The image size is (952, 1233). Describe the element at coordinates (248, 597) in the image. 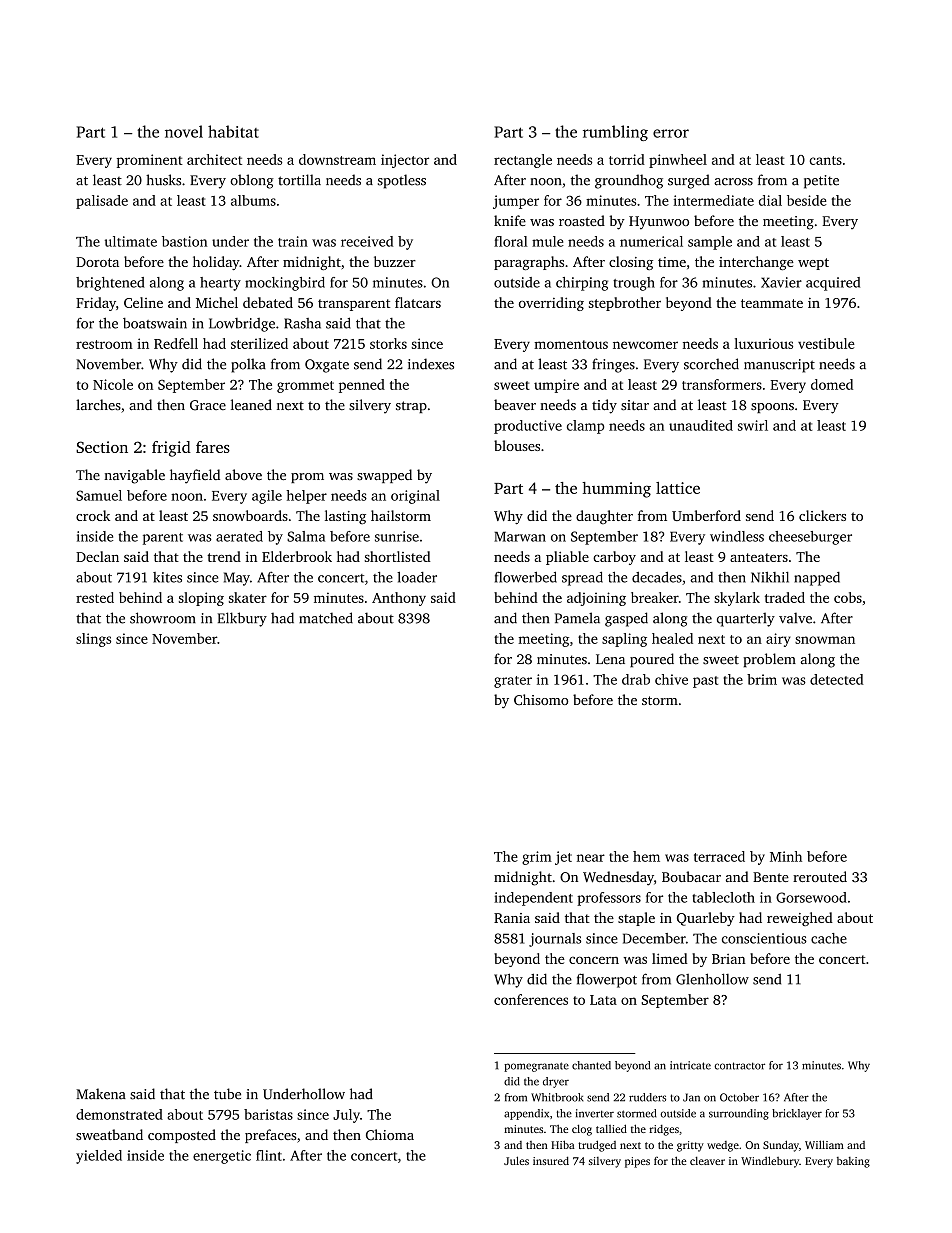

I see `skater` at that location.
